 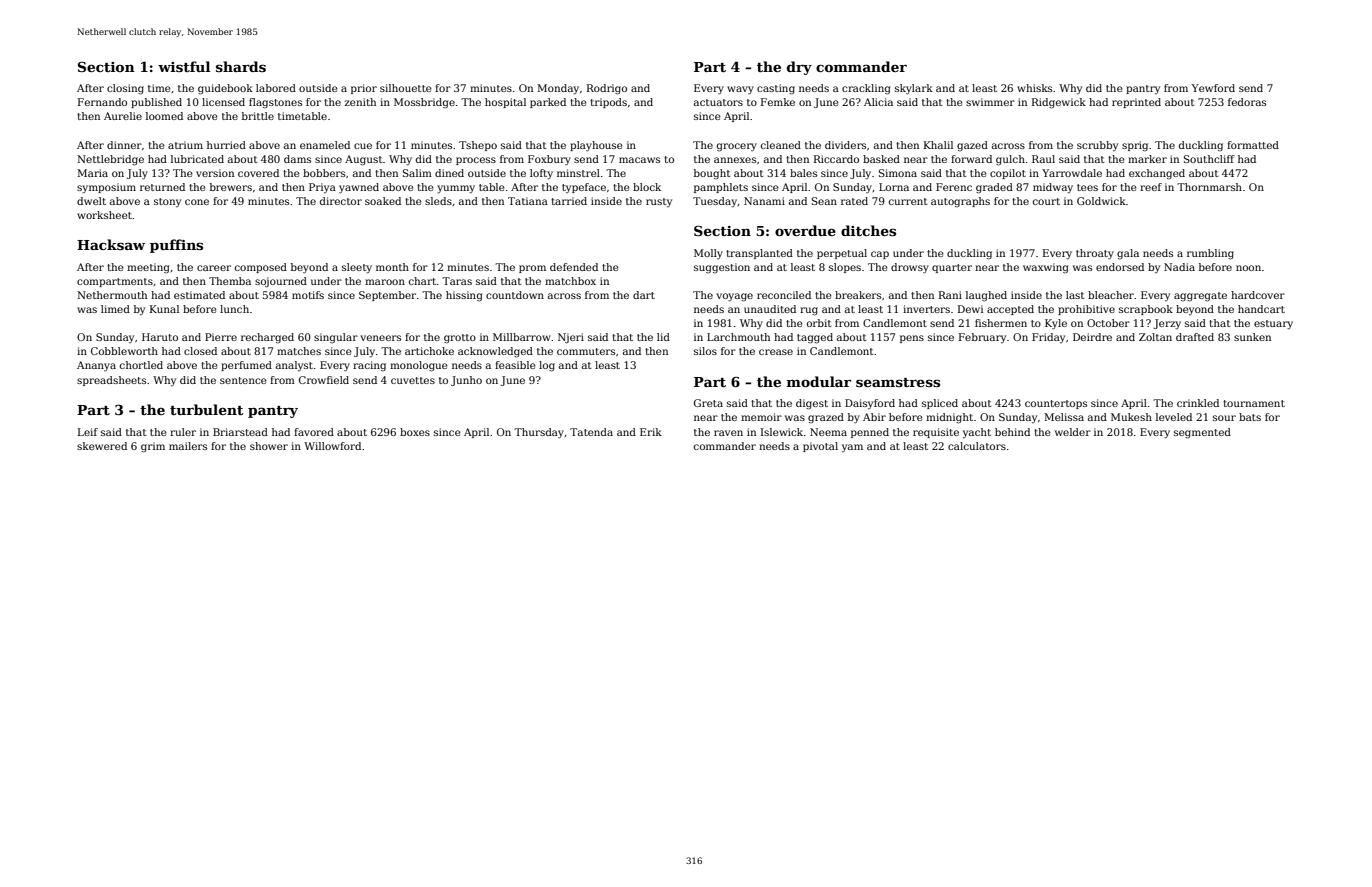 I want to click on puffins, so click(x=176, y=246).
